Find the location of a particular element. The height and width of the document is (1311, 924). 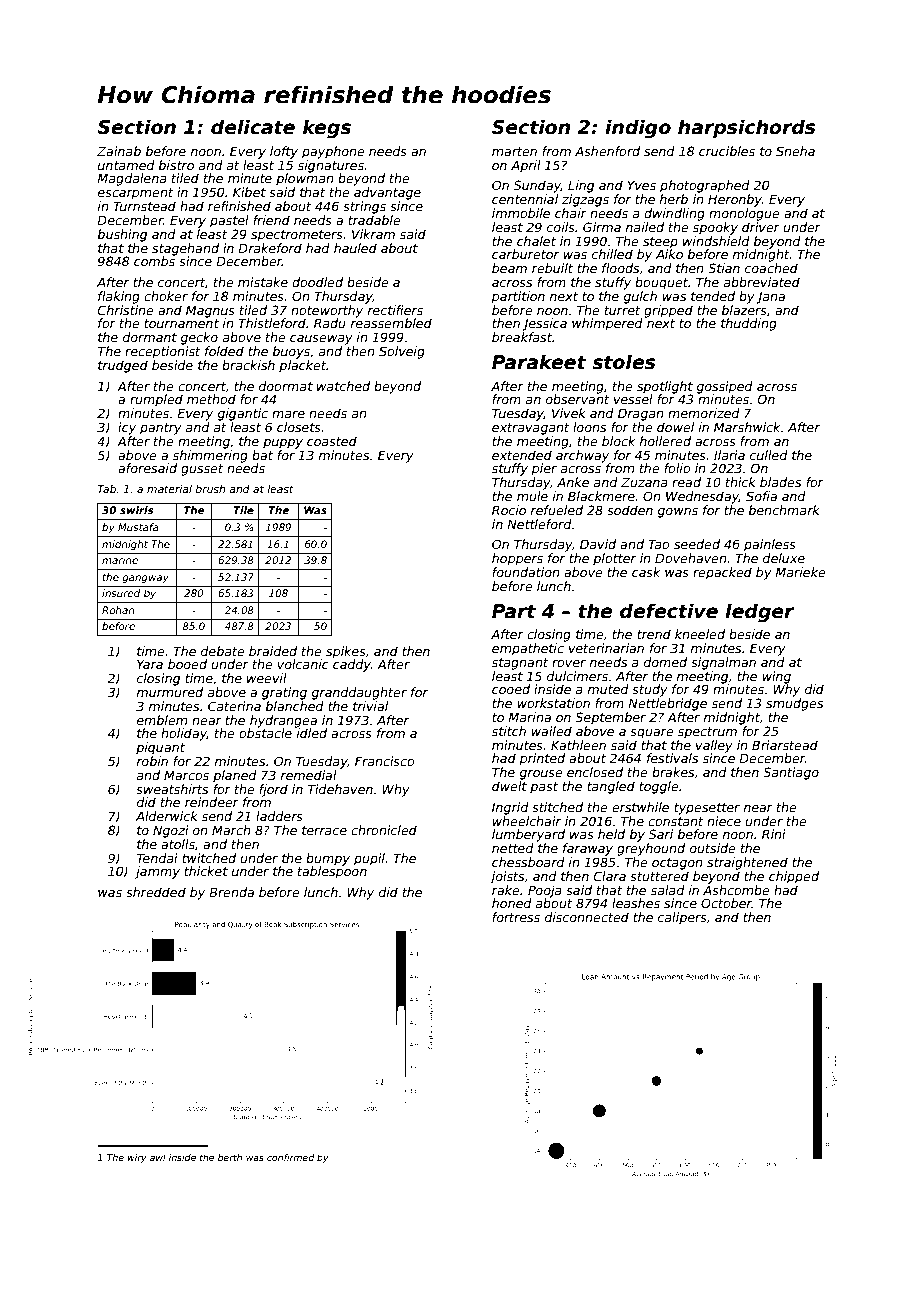

Solveig is located at coordinates (402, 352).
